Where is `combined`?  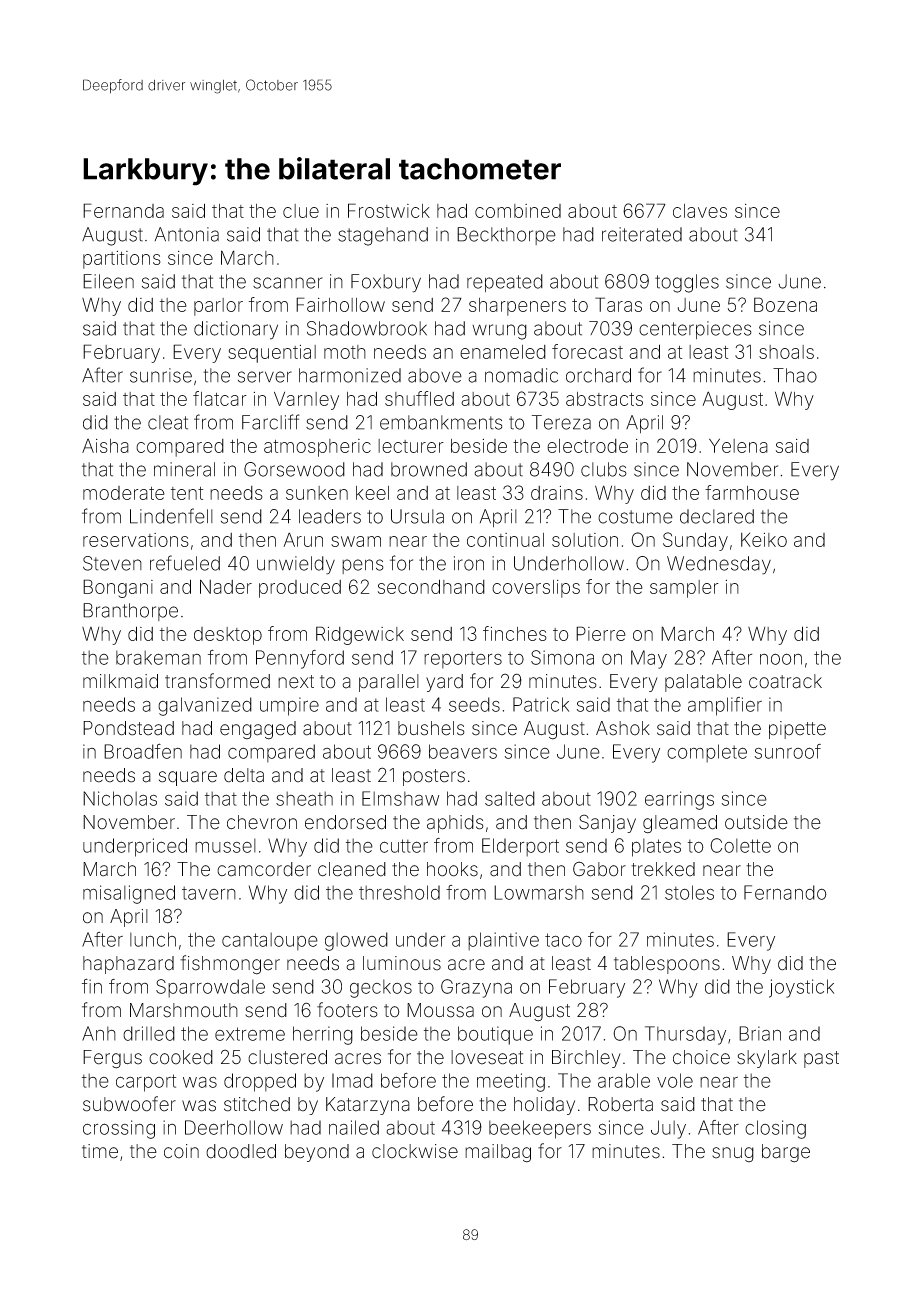 combined is located at coordinates (518, 211).
